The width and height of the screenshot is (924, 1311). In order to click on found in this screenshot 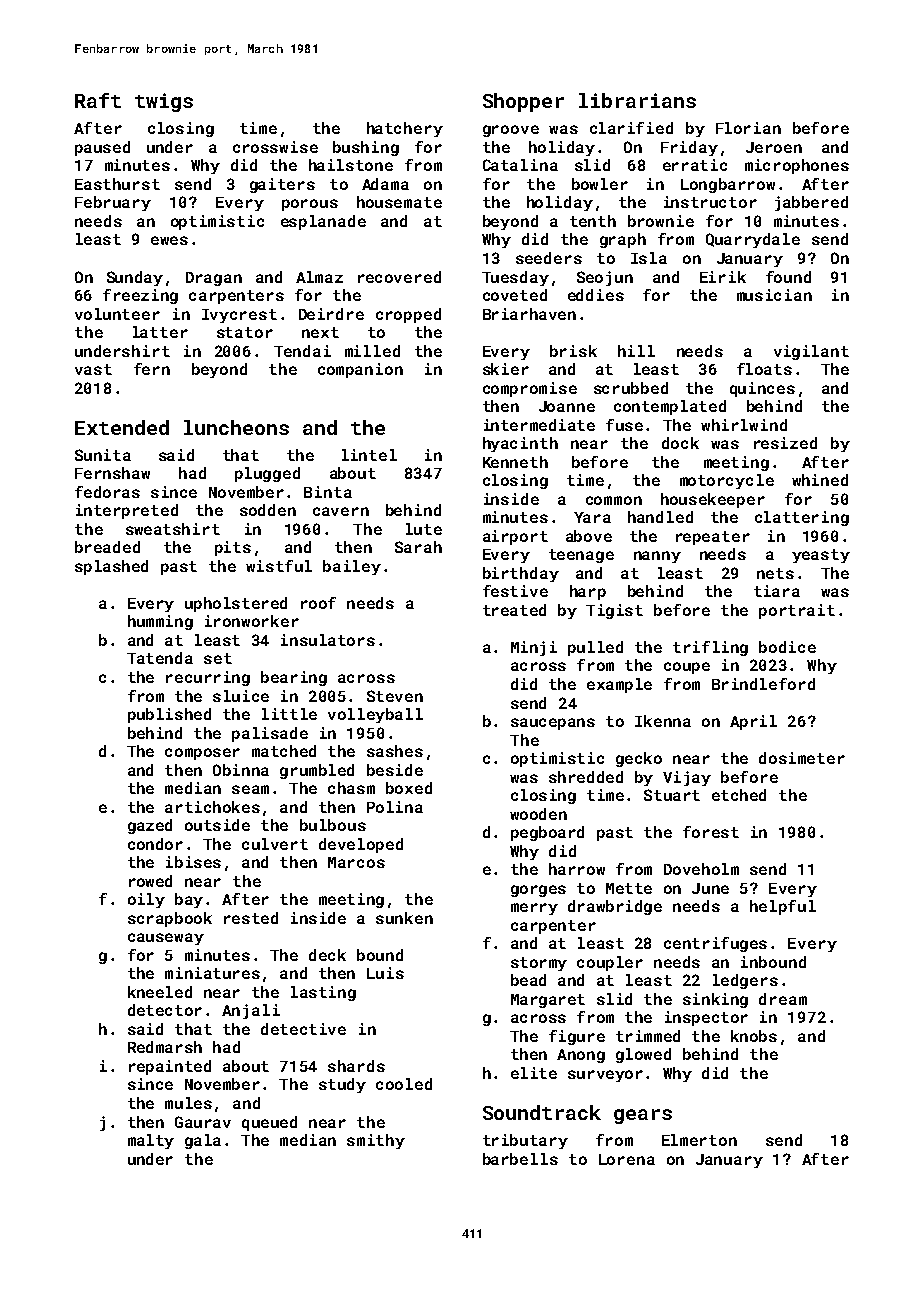, I will do `click(788, 277)`.
